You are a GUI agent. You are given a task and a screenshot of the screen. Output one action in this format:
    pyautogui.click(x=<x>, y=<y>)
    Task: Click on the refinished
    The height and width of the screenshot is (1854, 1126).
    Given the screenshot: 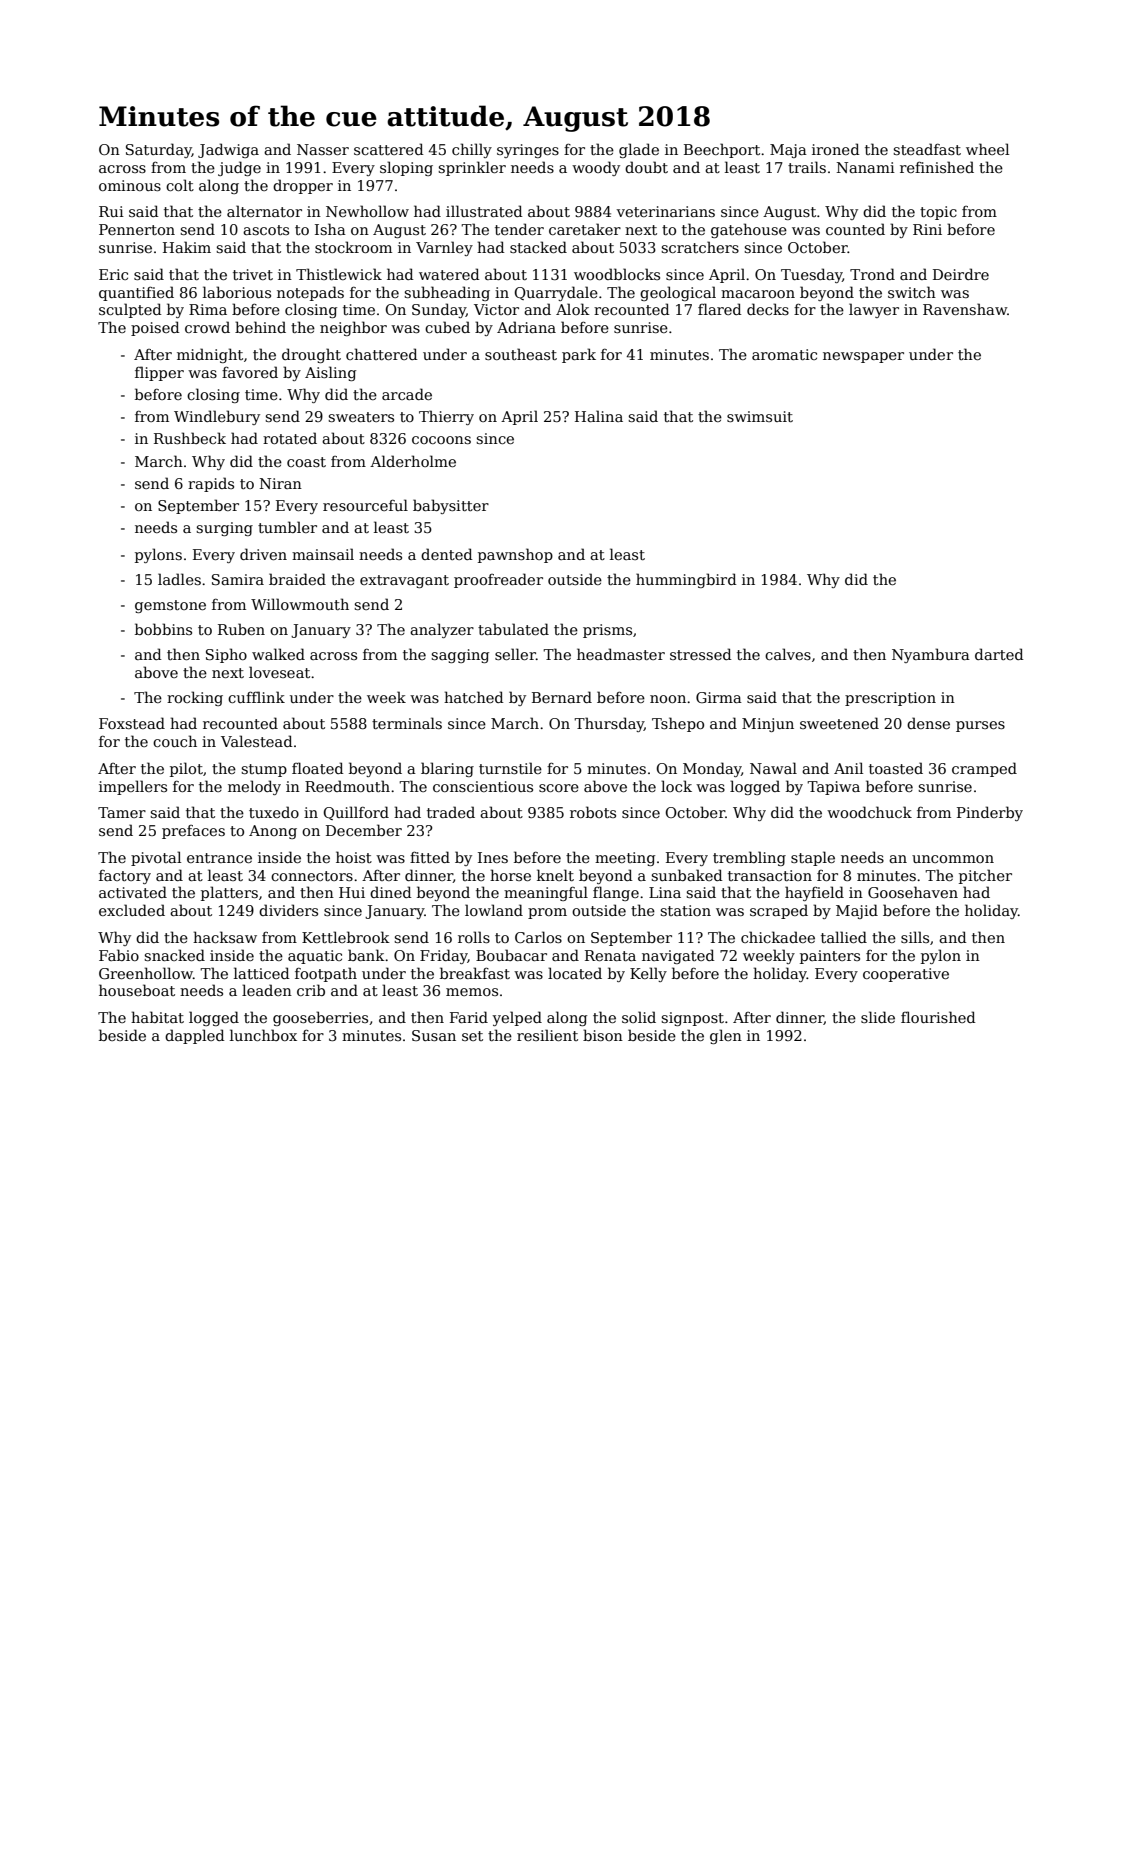 What is the action you would take?
    pyautogui.click(x=937, y=167)
